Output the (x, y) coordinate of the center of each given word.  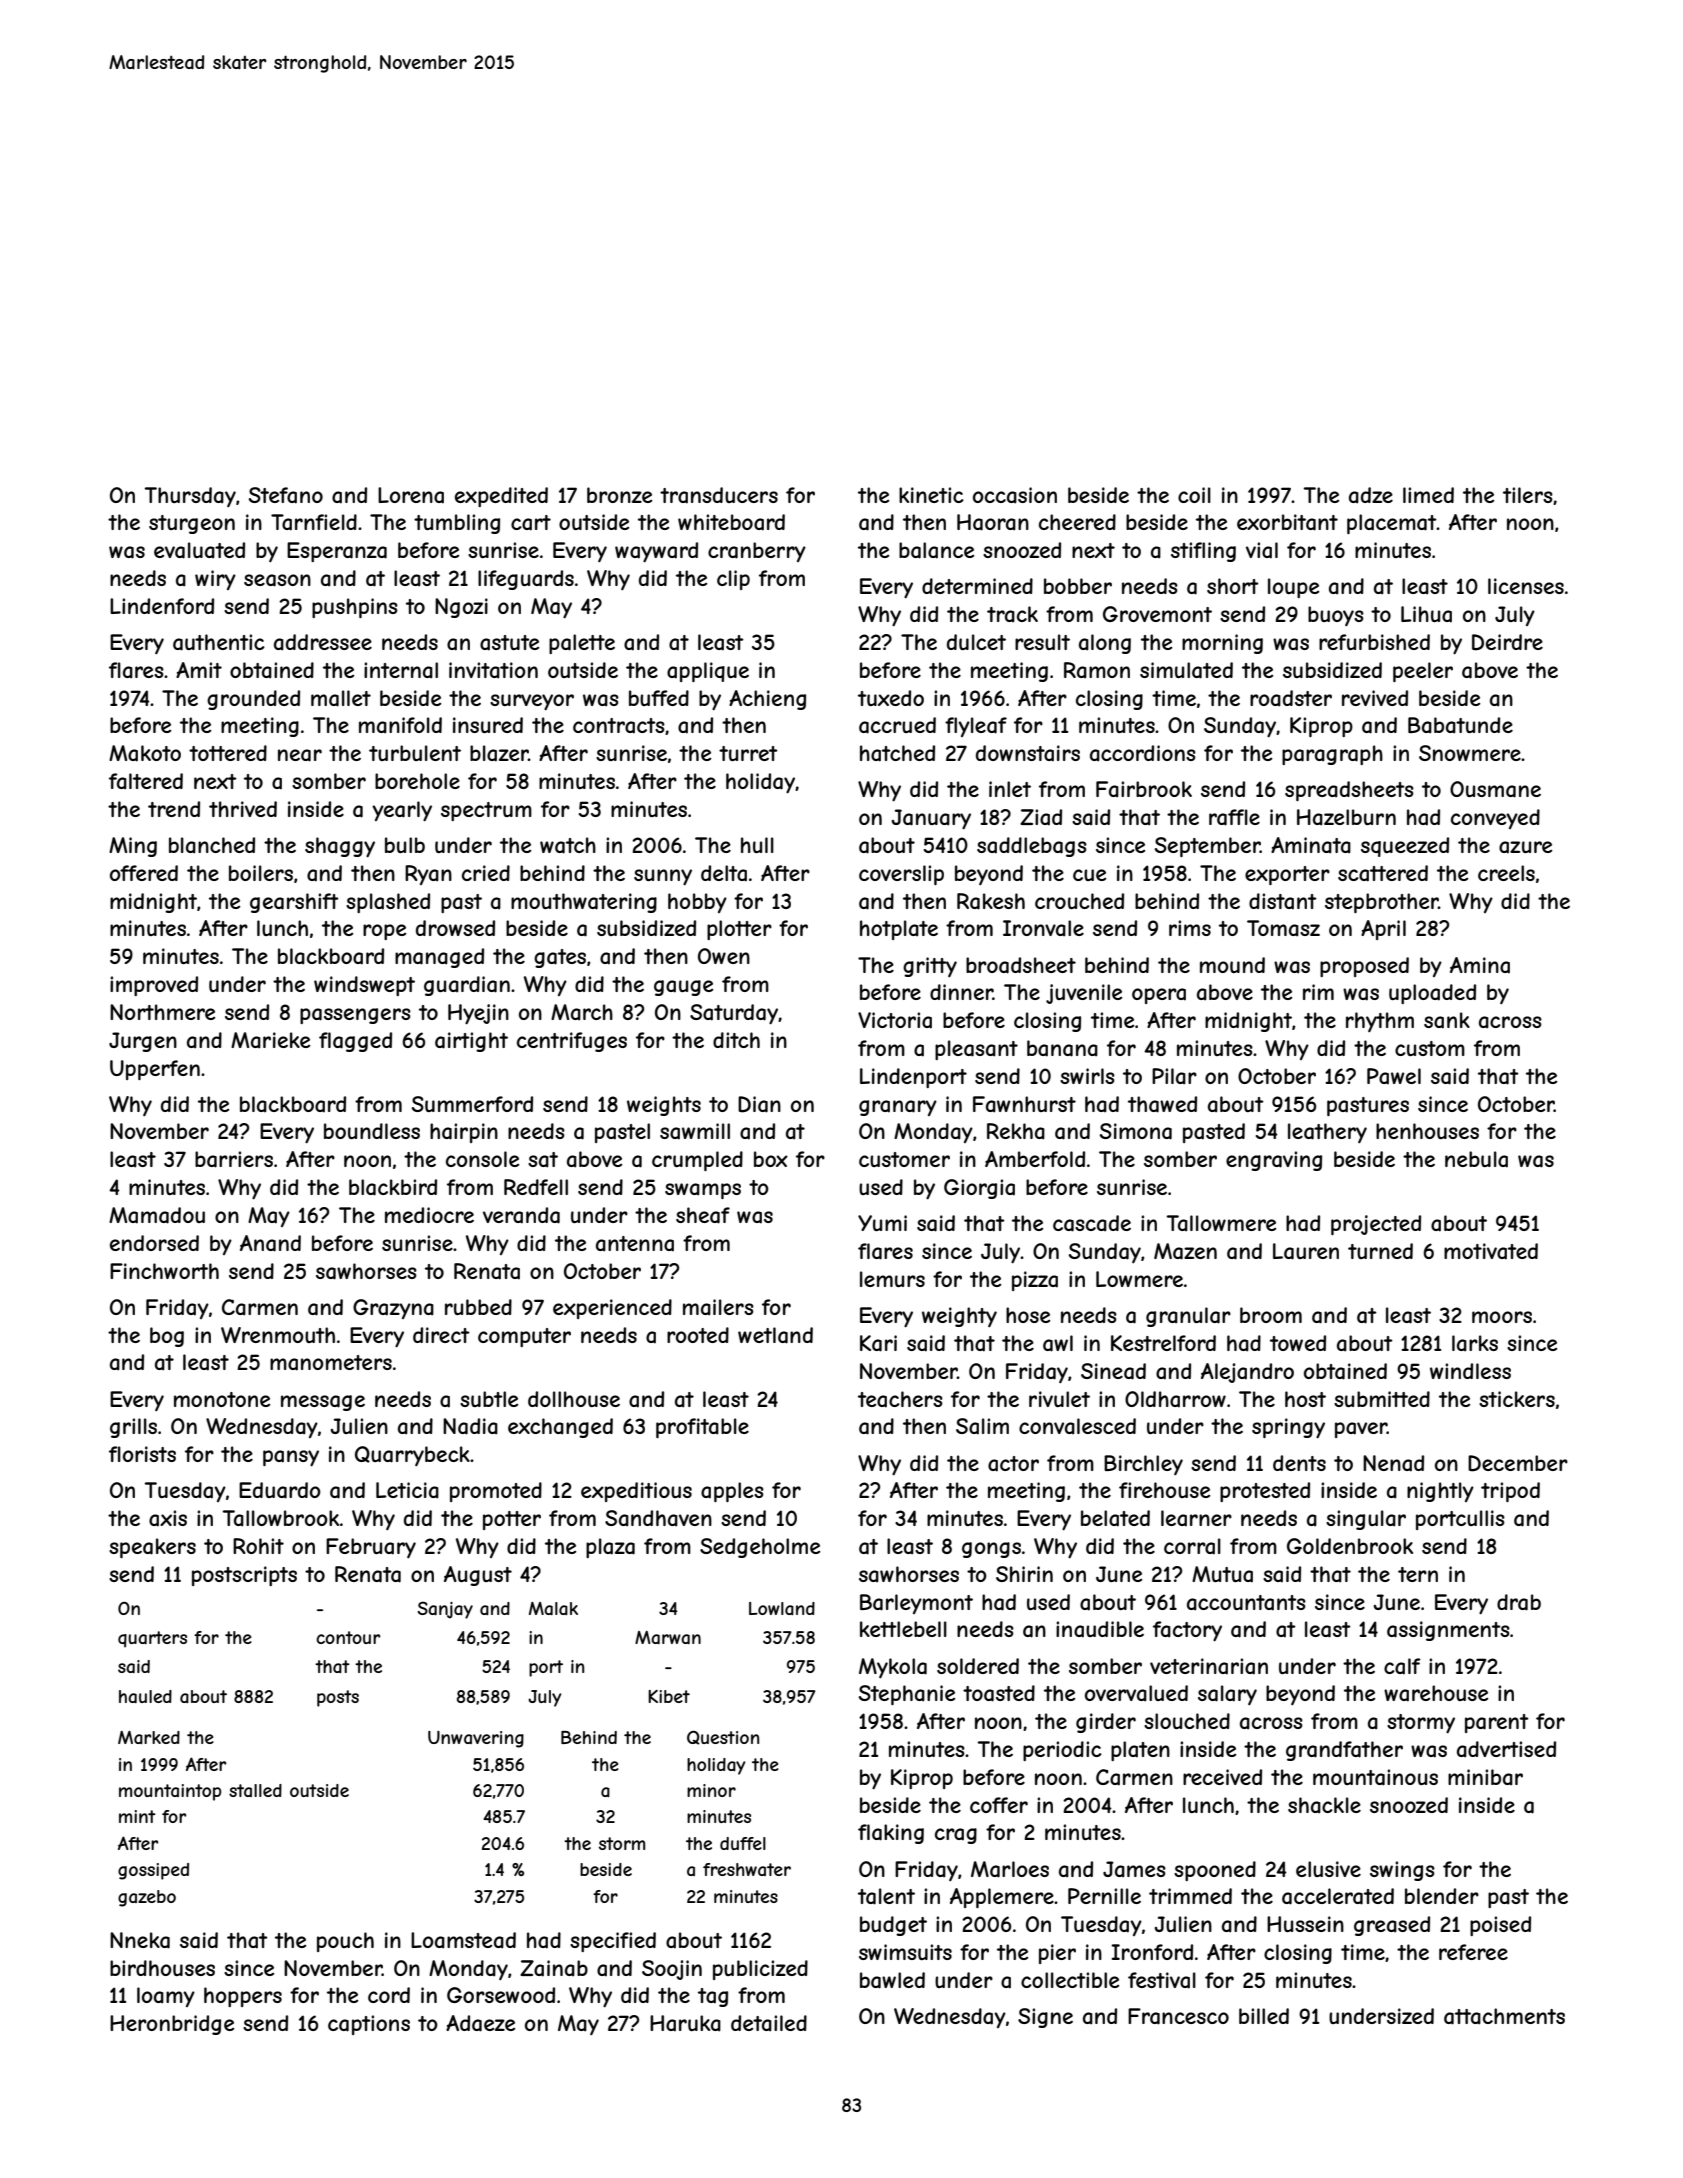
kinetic (931, 495)
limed (1428, 495)
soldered (978, 1666)
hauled (145, 1696)
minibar (1485, 1777)
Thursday (190, 497)
